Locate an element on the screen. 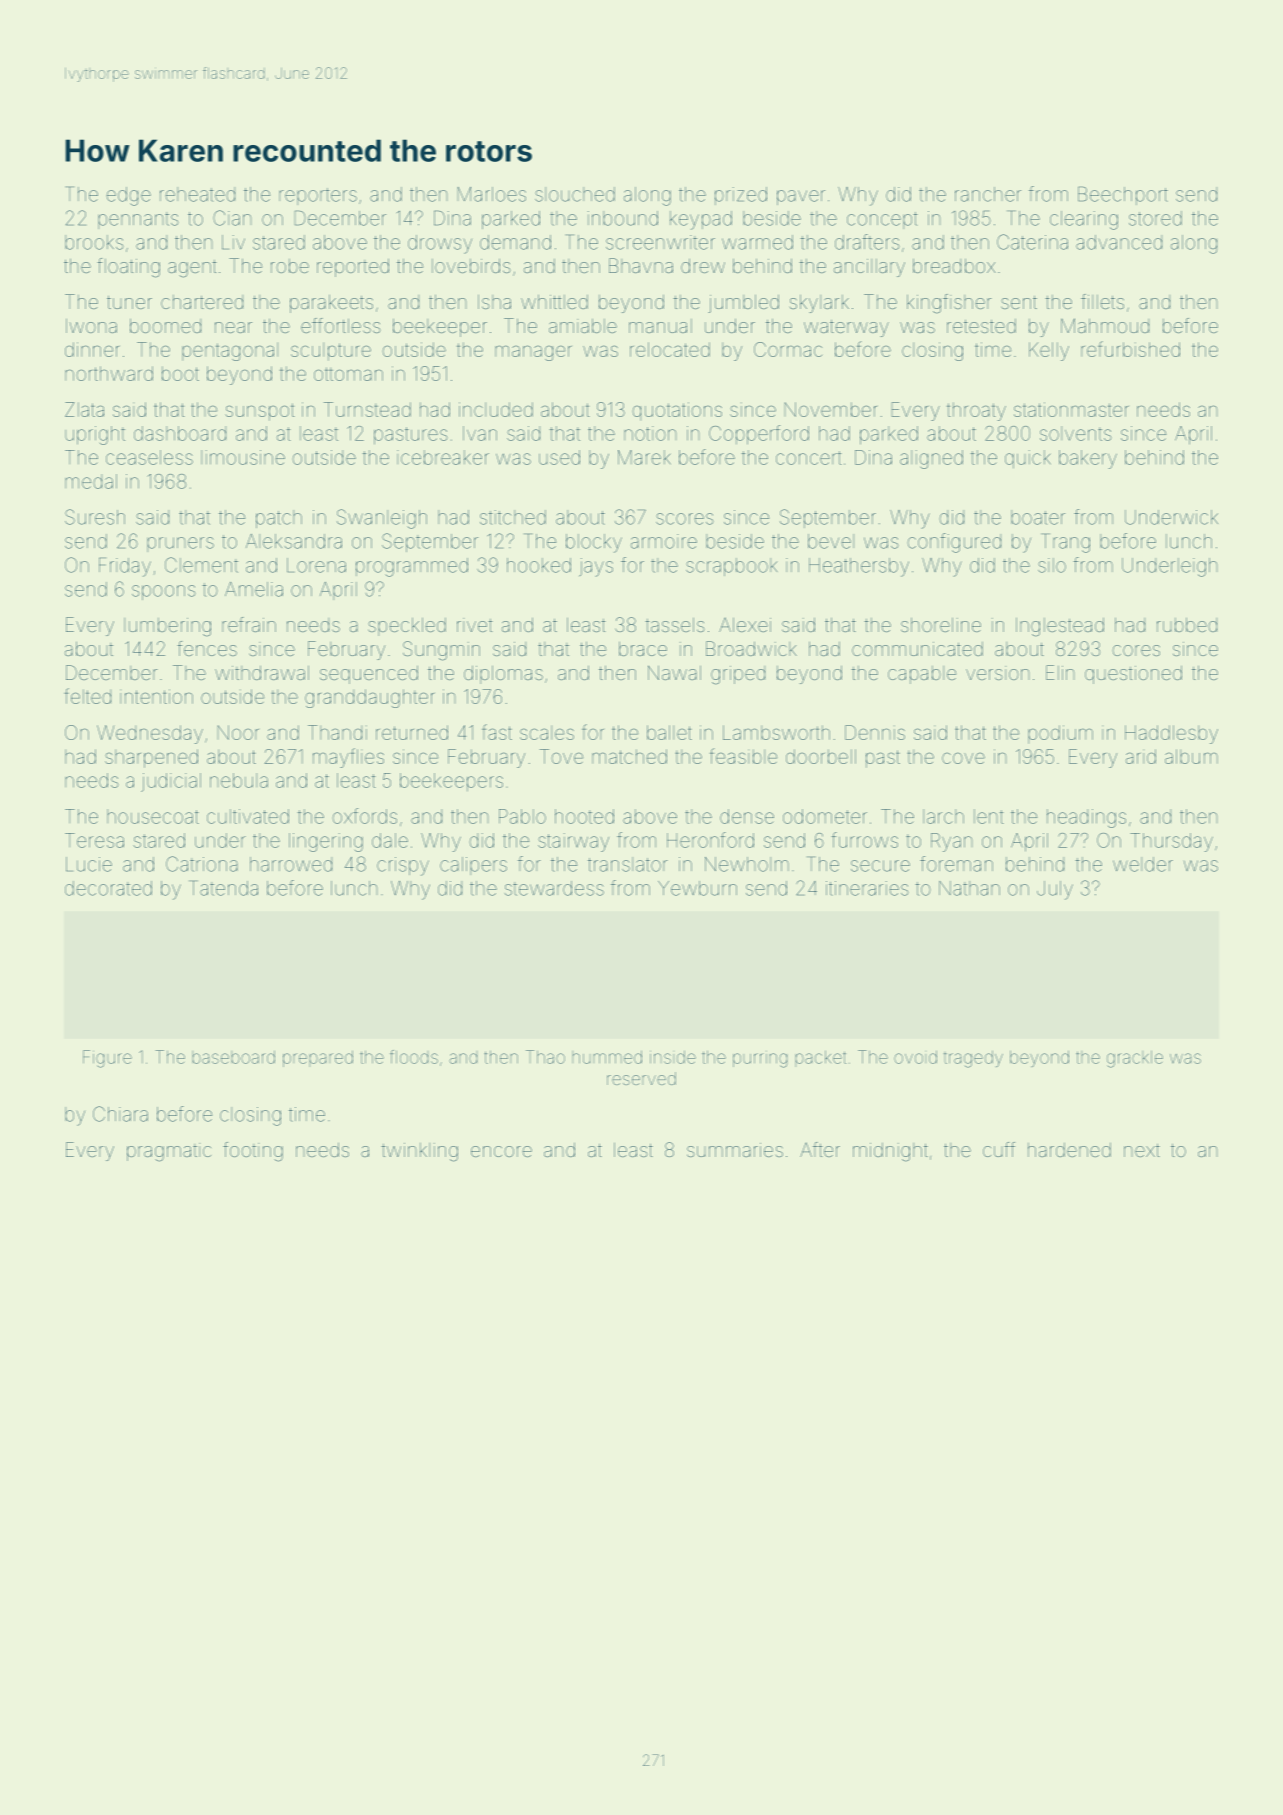 The image size is (1283, 1815). grackle is located at coordinates (1135, 1059).
